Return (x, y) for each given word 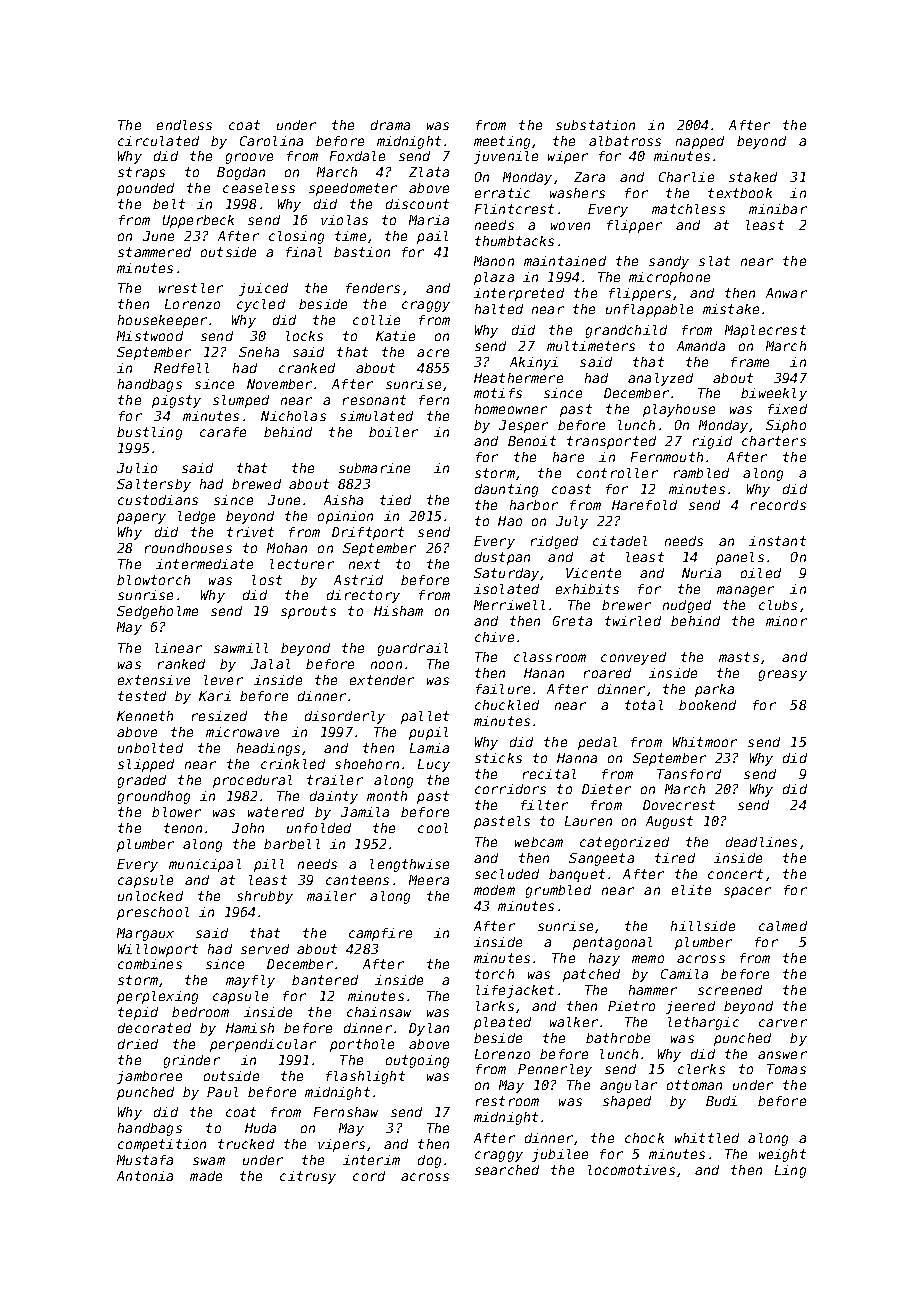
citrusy (308, 1177)
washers (577, 193)
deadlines (761, 842)
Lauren (588, 821)
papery (141, 518)
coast (571, 489)
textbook (740, 193)
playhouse (679, 410)
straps (141, 173)
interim (371, 1160)
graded (142, 781)
